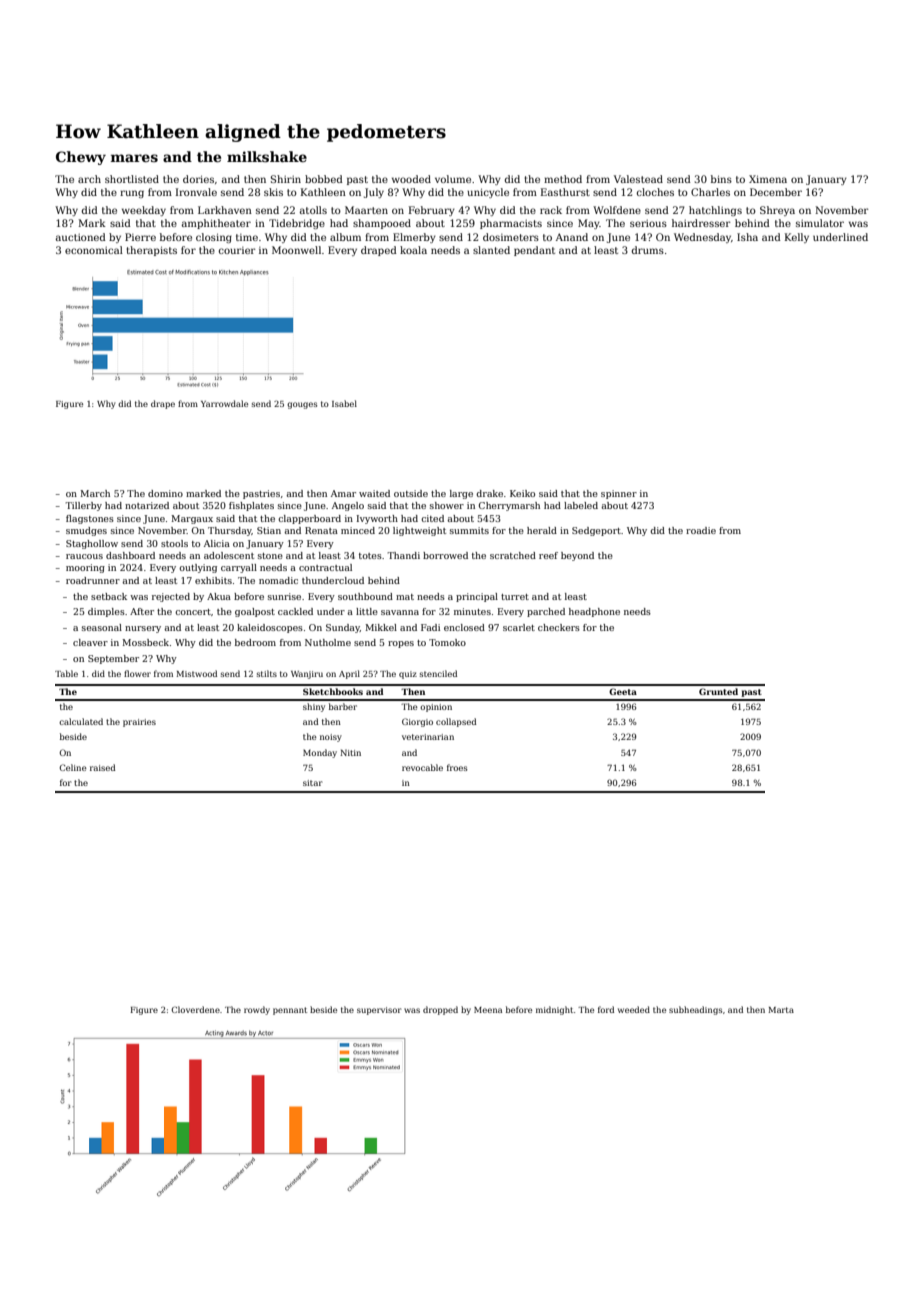 Image resolution: width=924 pixels, height=1308 pixels. What do you see at coordinates (267, 156) in the document?
I see `milkshake` at bounding box center [267, 156].
